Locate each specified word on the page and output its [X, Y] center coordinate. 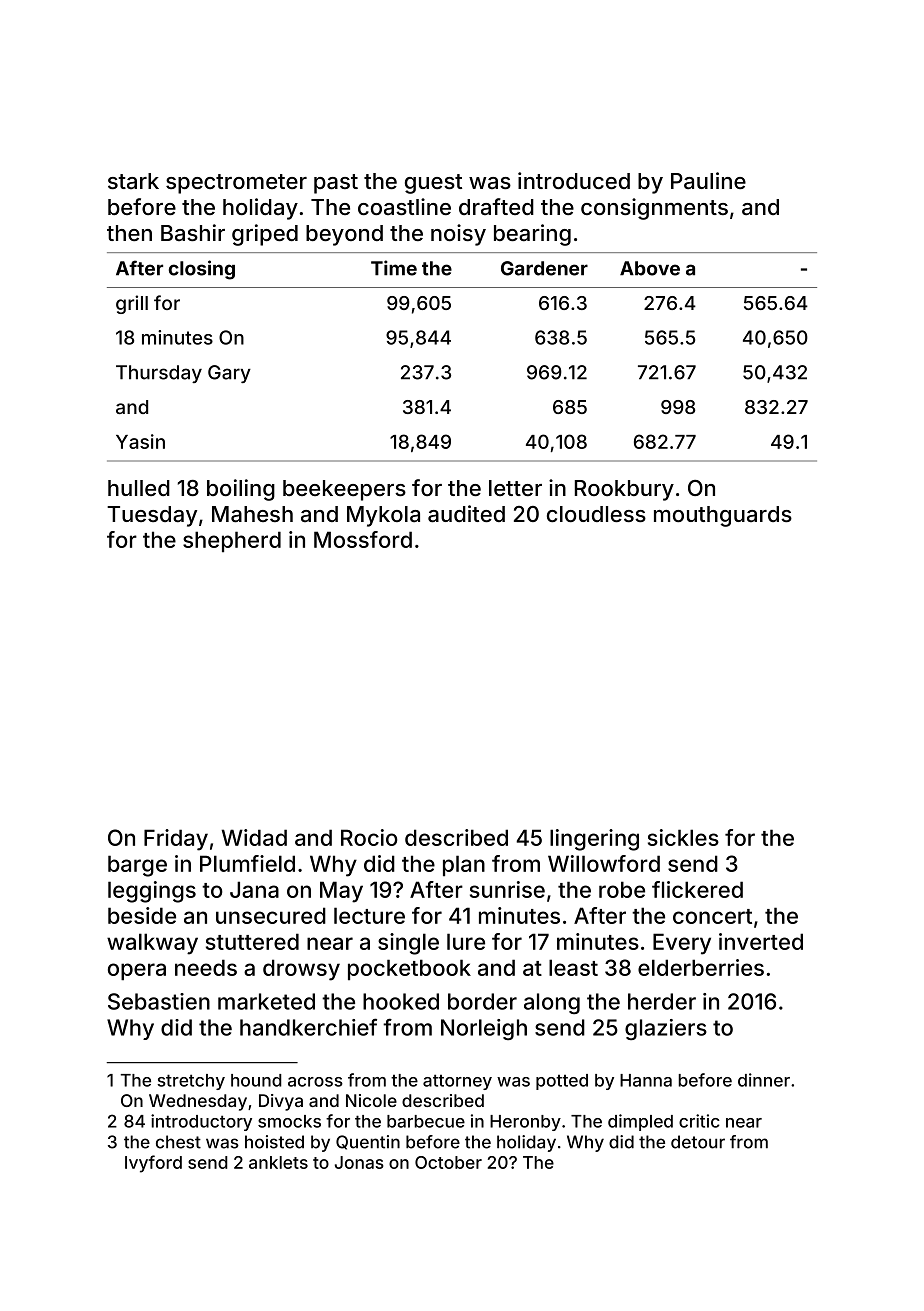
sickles [683, 837]
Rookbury [624, 490]
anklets [278, 1162]
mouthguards [723, 516]
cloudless [596, 514]
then [129, 233]
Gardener [544, 268]
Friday [176, 840]
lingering [594, 840]
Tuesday [152, 516]
